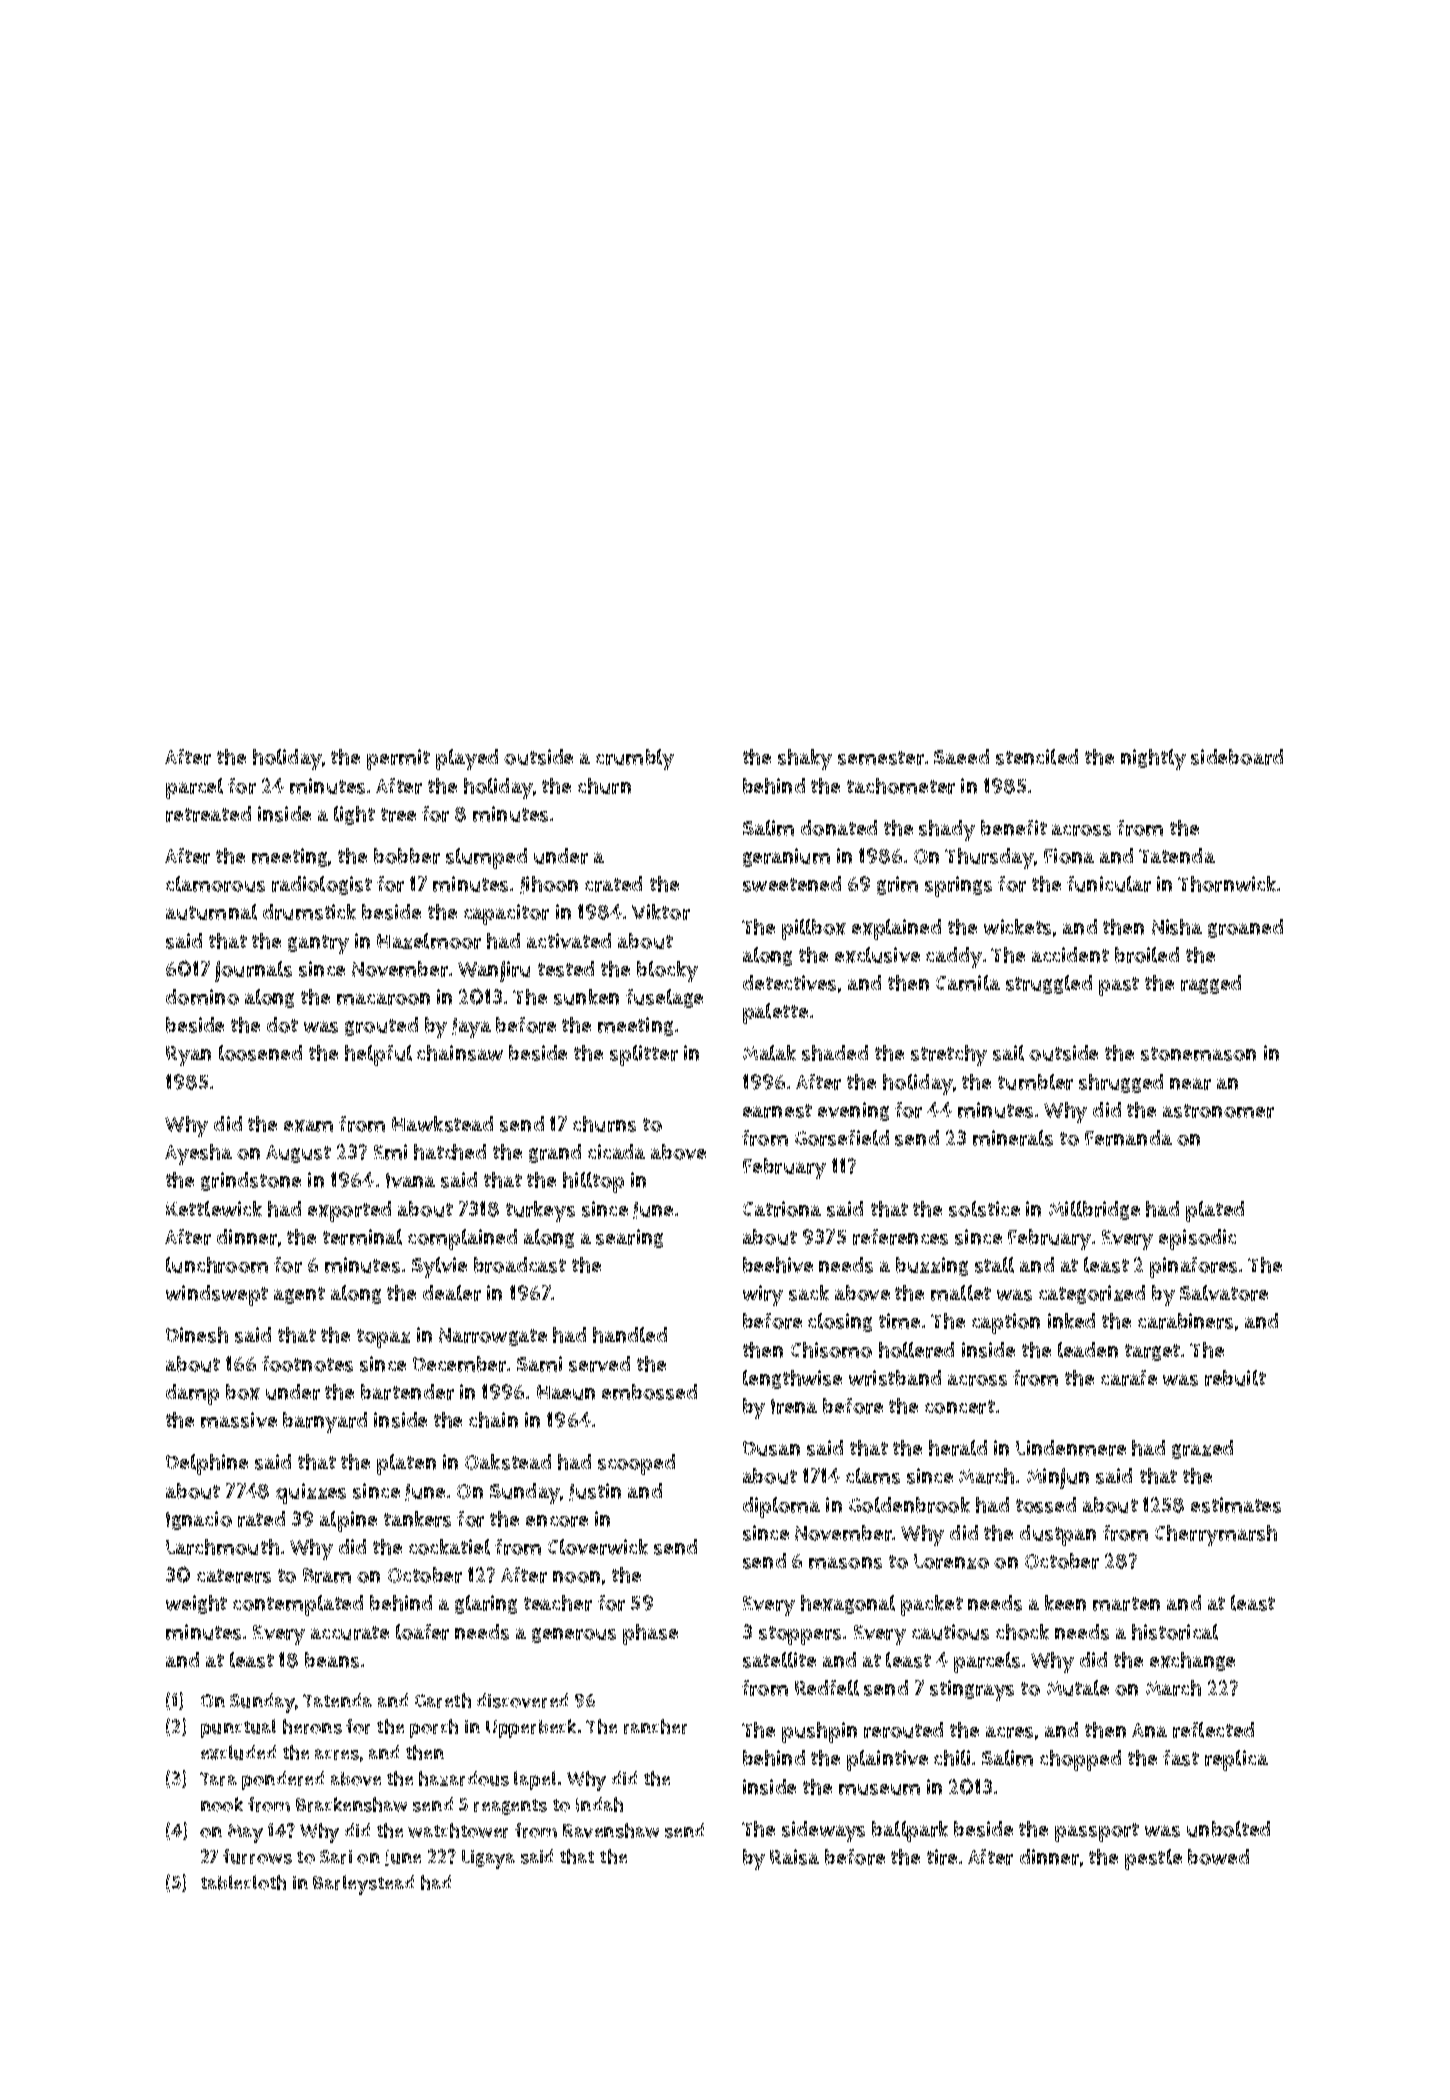  What do you see at coordinates (794, 1857) in the page?
I see `Raisa` at bounding box center [794, 1857].
